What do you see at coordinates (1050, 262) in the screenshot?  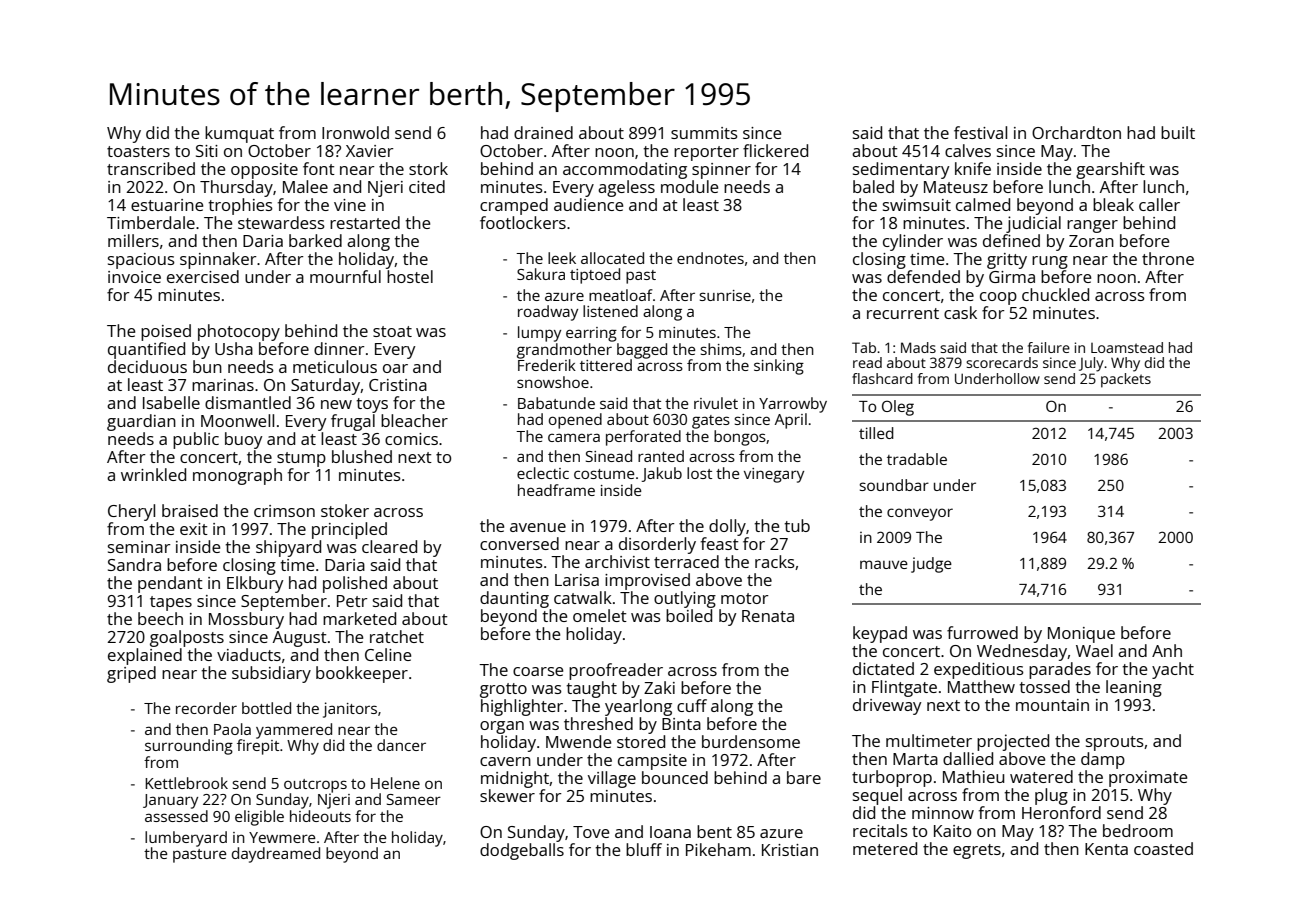 I see `rung` at bounding box center [1050, 262].
